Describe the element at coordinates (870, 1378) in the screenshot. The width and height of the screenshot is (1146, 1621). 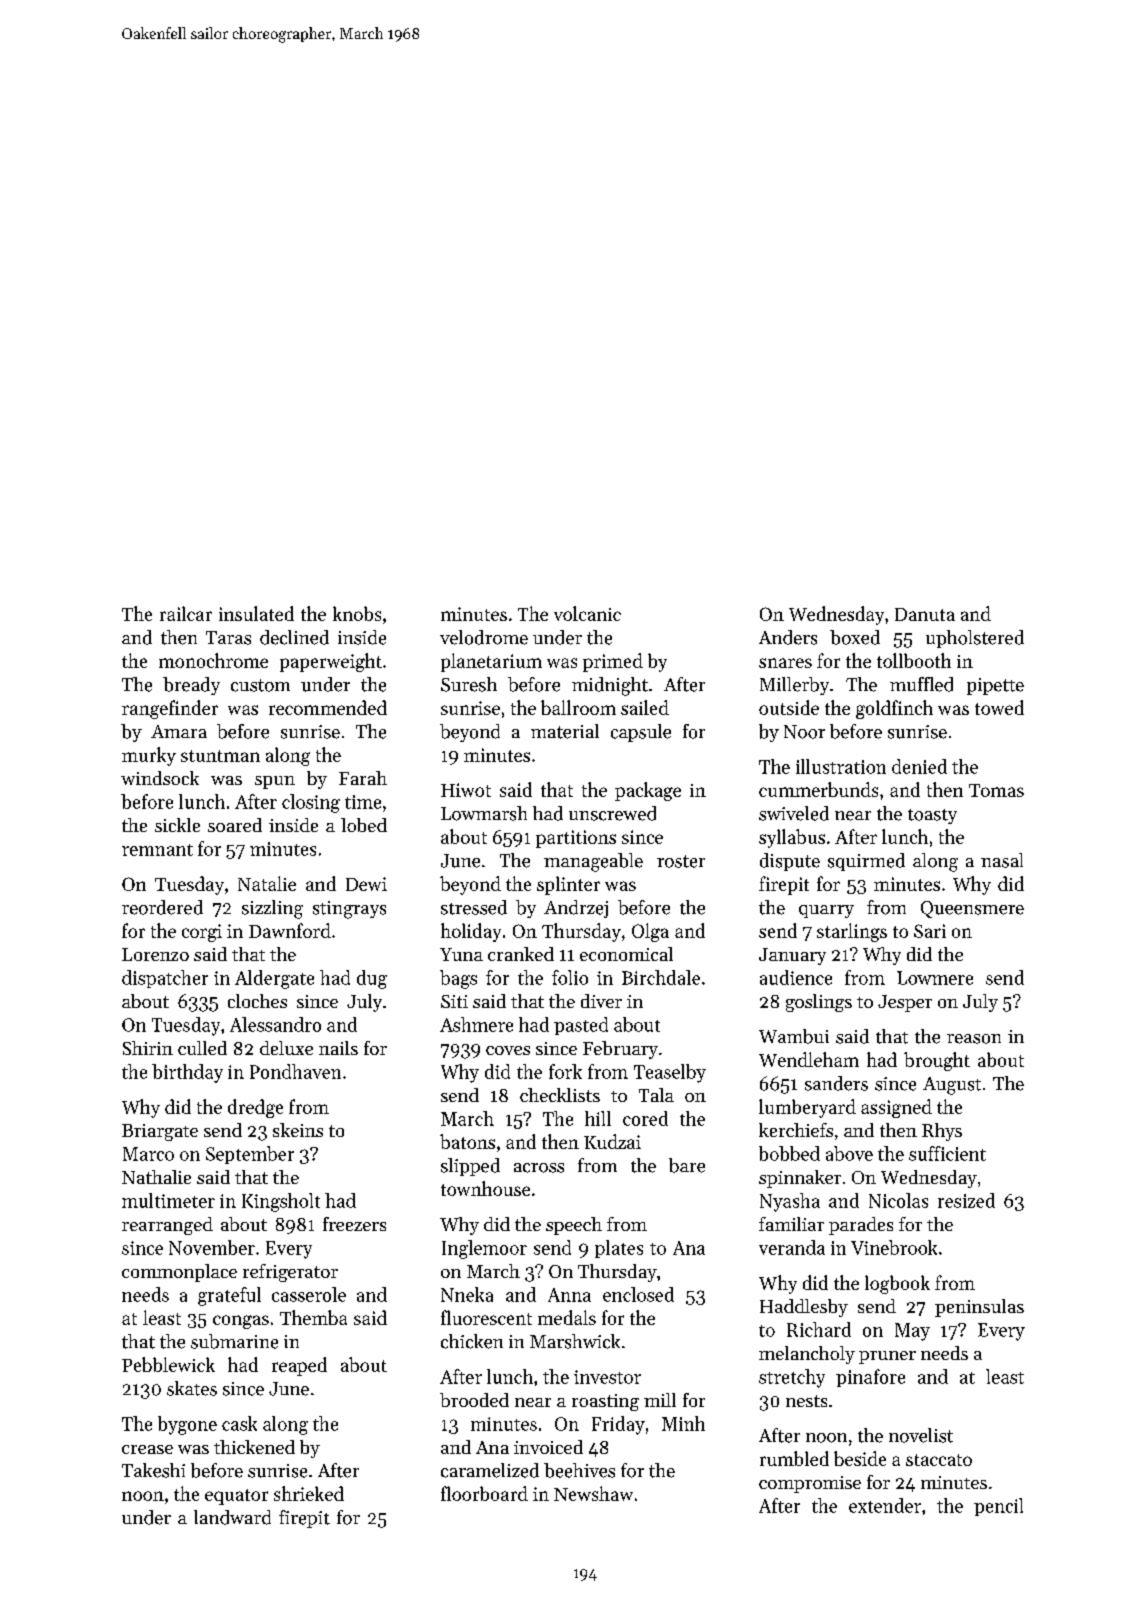
I see `pinafore` at that location.
